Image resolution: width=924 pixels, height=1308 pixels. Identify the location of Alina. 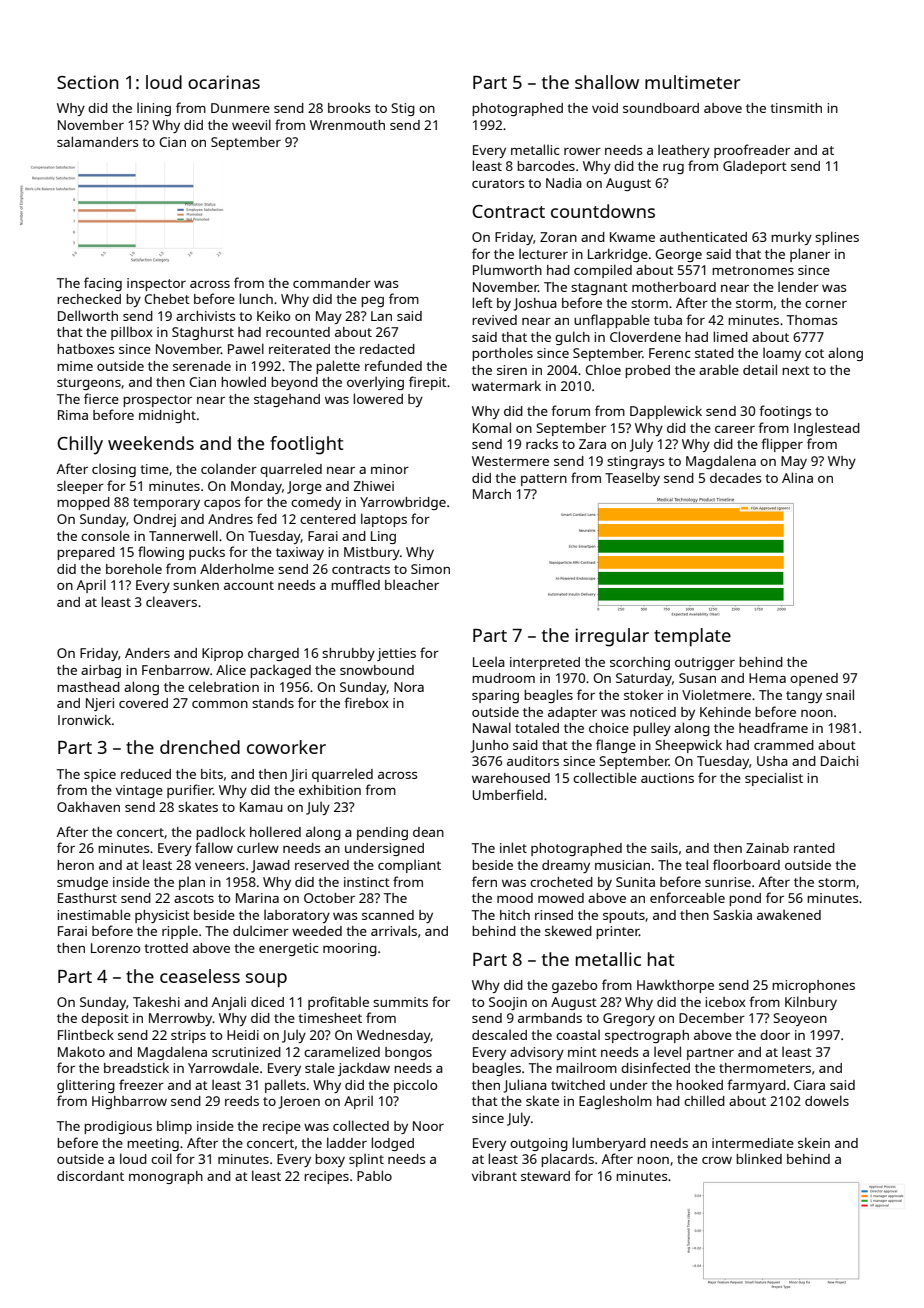
(797, 477).
